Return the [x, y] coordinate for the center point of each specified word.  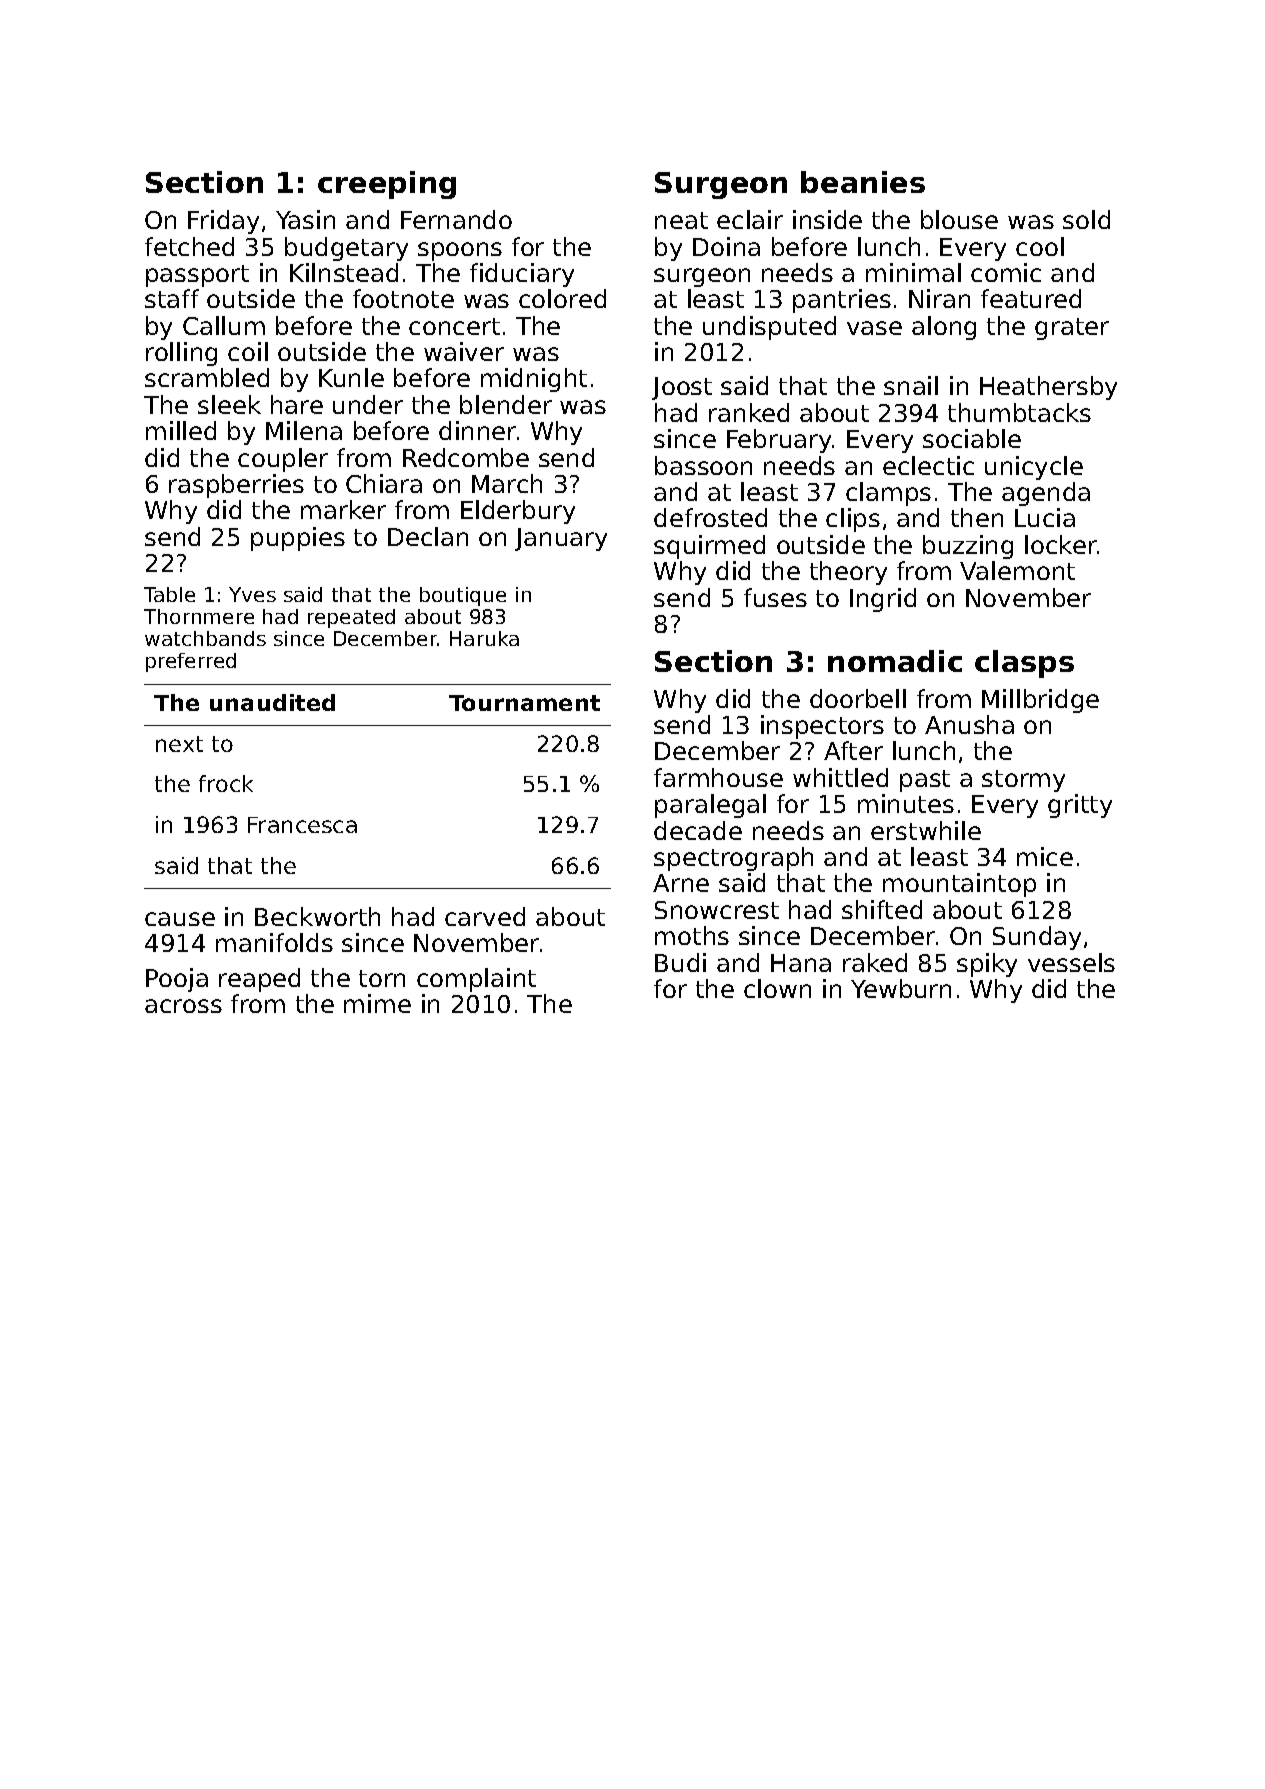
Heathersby [1048, 388]
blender [506, 404]
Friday [223, 222]
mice [1045, 856]
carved [485, 916]
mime [377, 1003]
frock [226, 783]
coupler [283, 460]
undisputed [769, 328]
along [944, 328]
